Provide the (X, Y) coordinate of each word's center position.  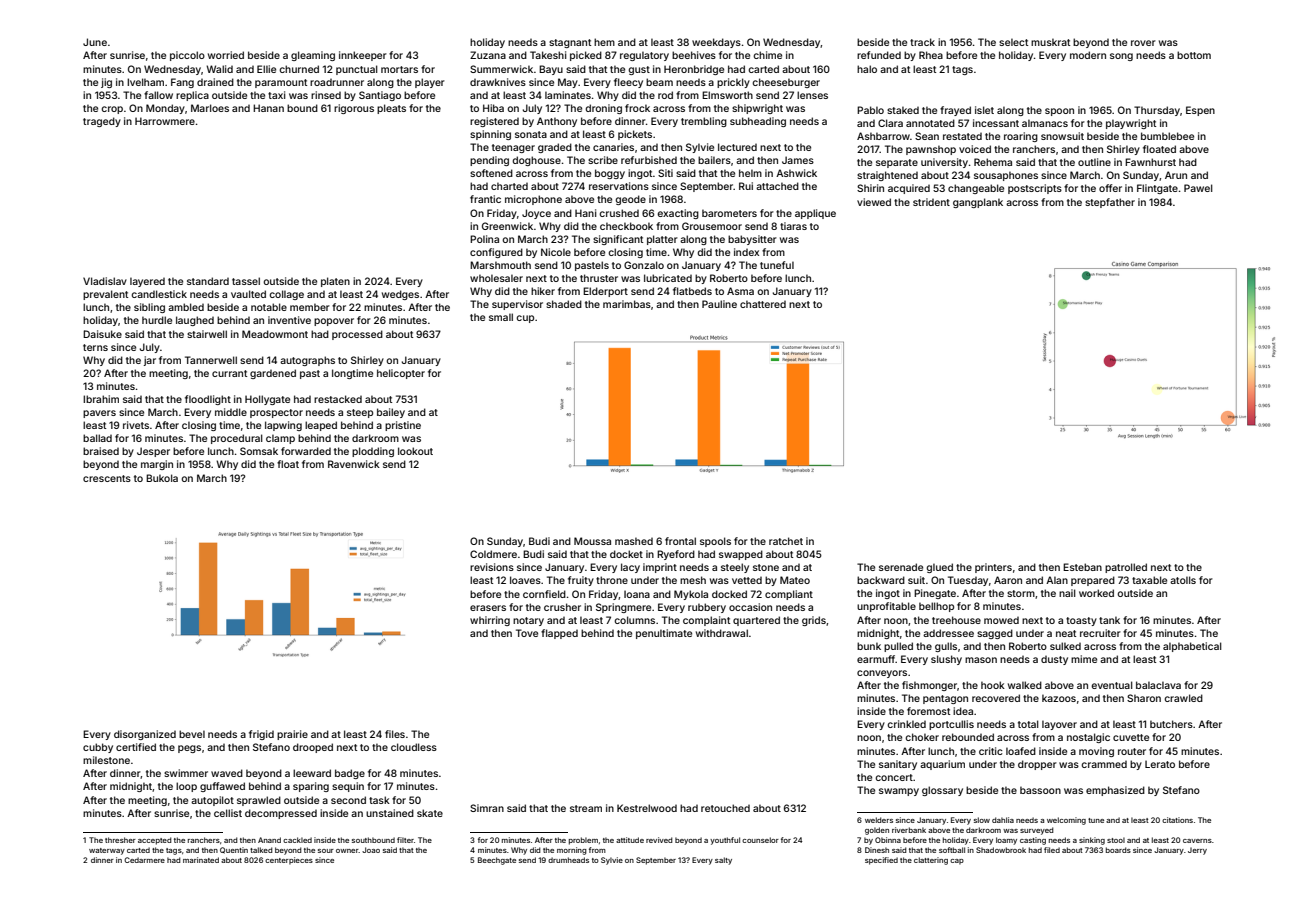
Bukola (162, 478)
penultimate (664, 634)
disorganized (145, 735)
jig (106, 83)
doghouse (536, 161)
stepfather (1110, 203)
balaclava (1158, 685)
